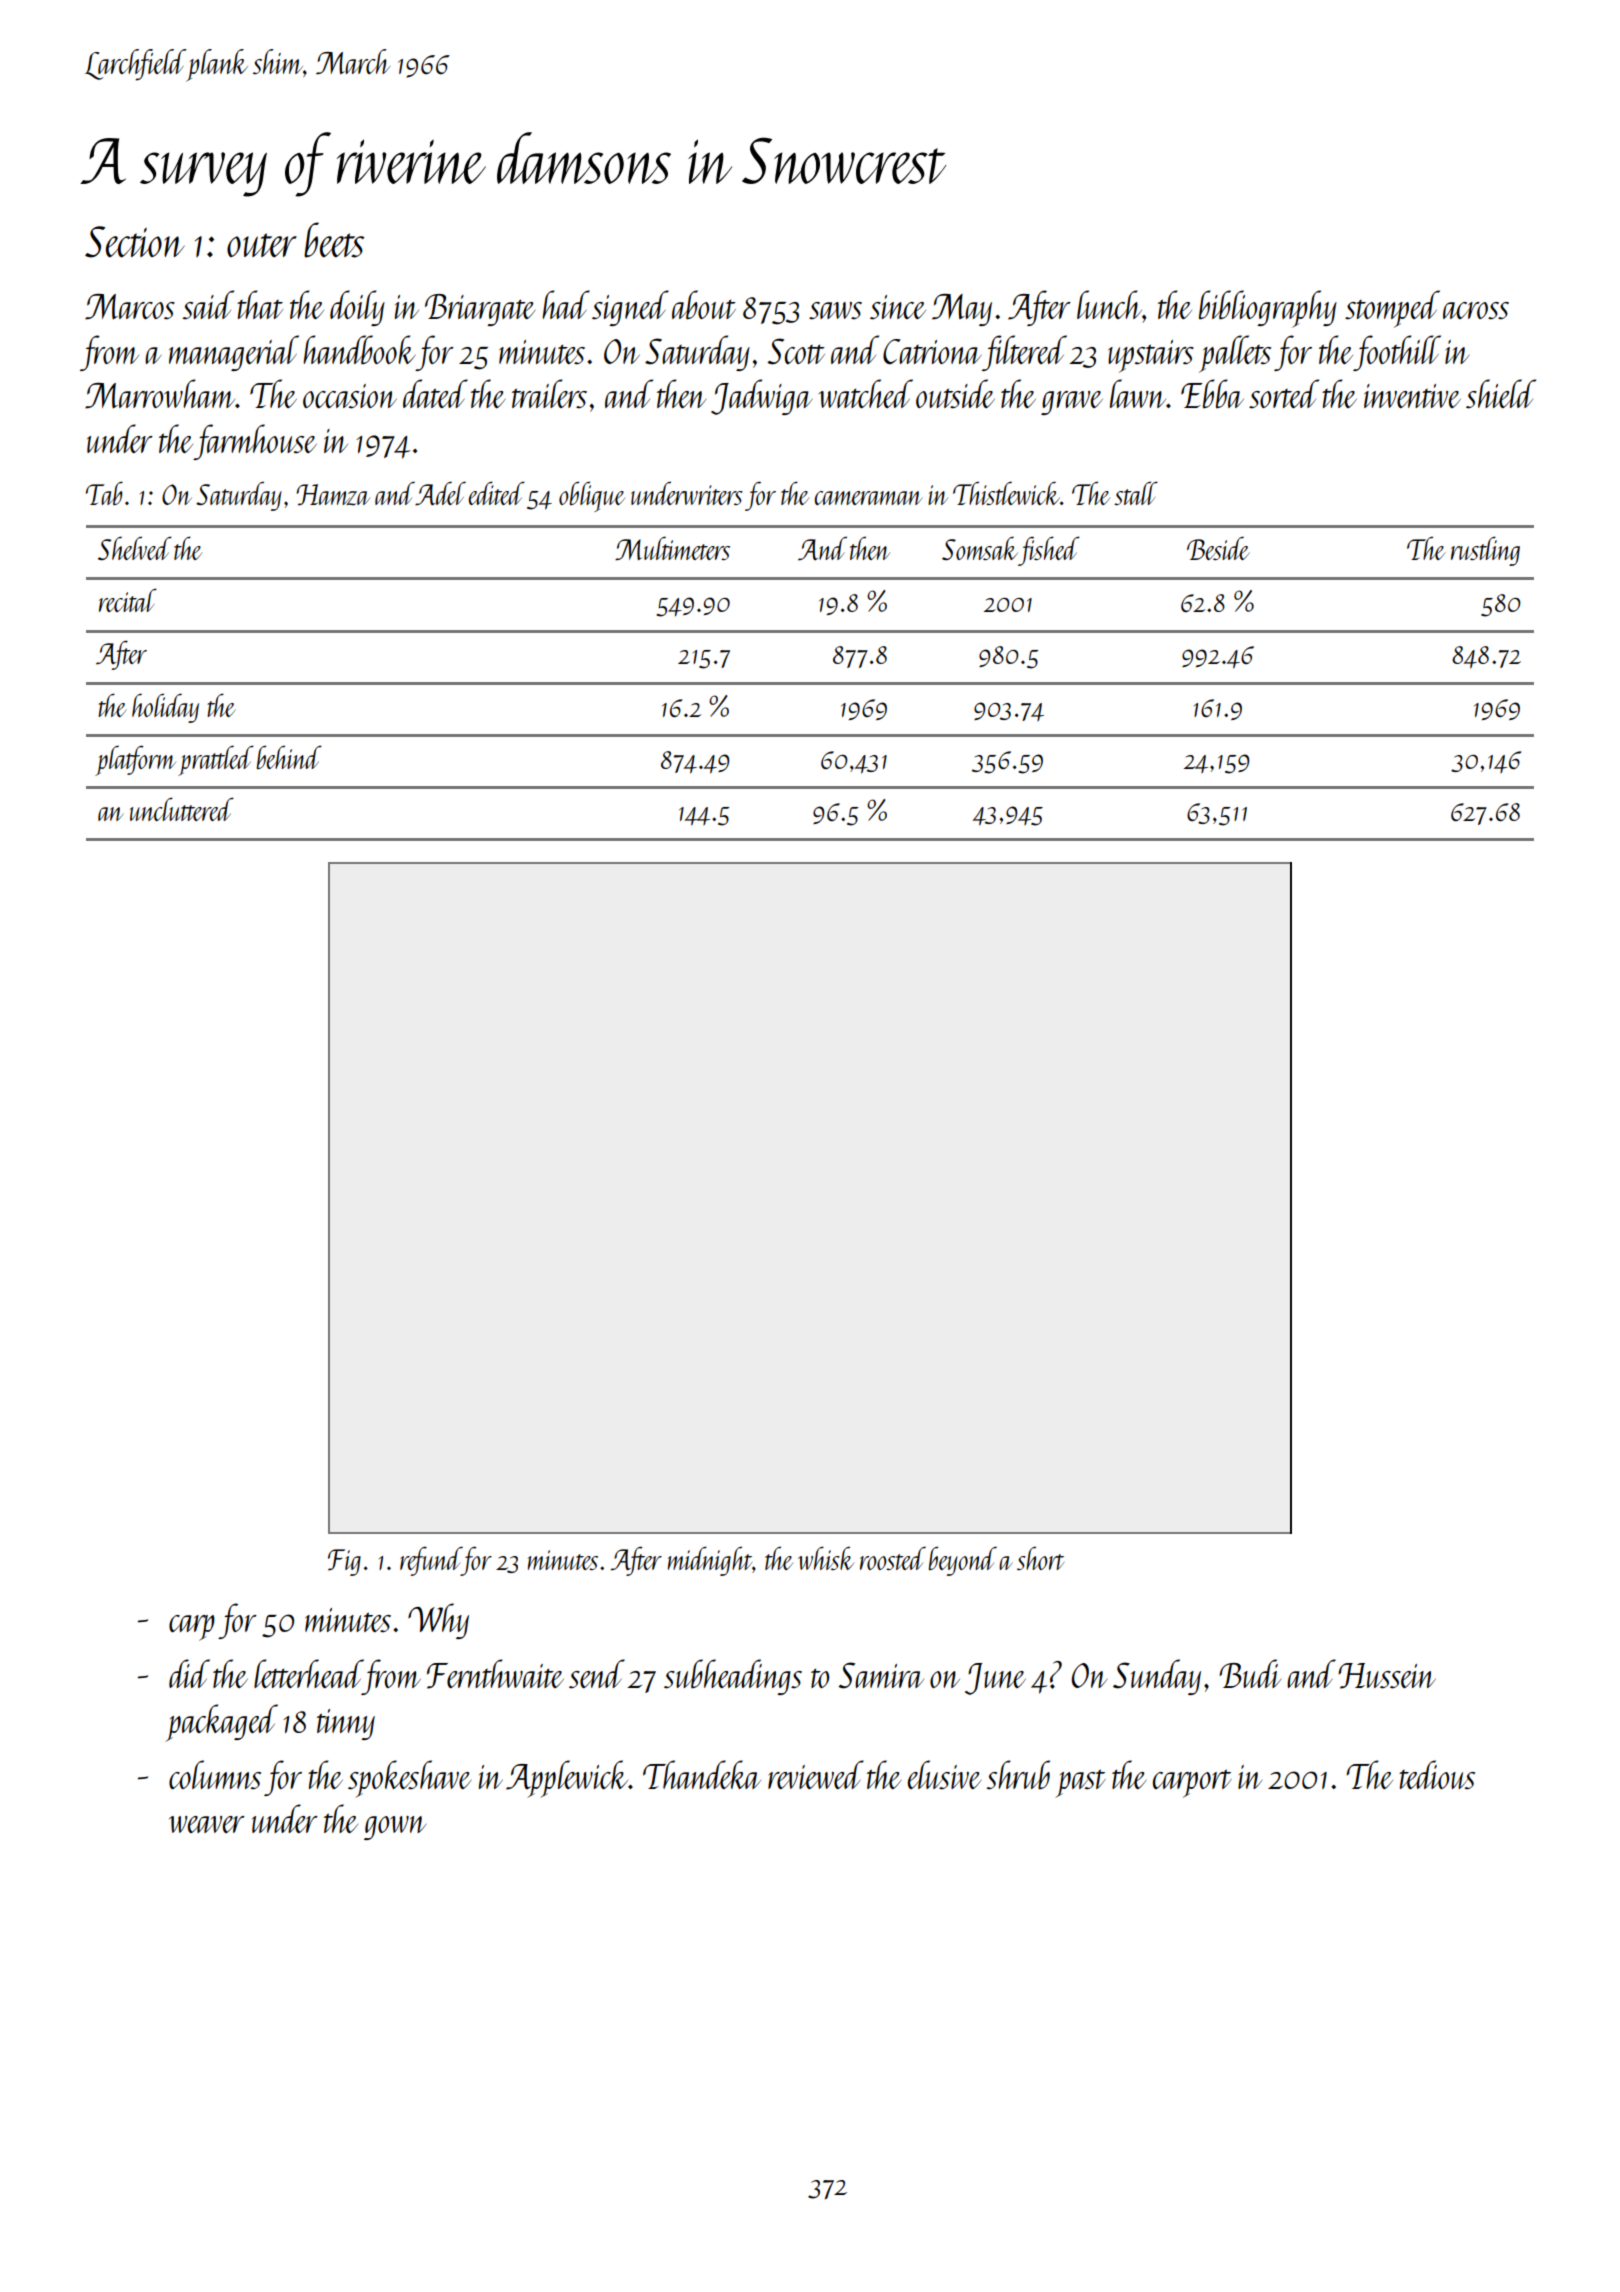  I want to click on Tab, so click(104, 493).
